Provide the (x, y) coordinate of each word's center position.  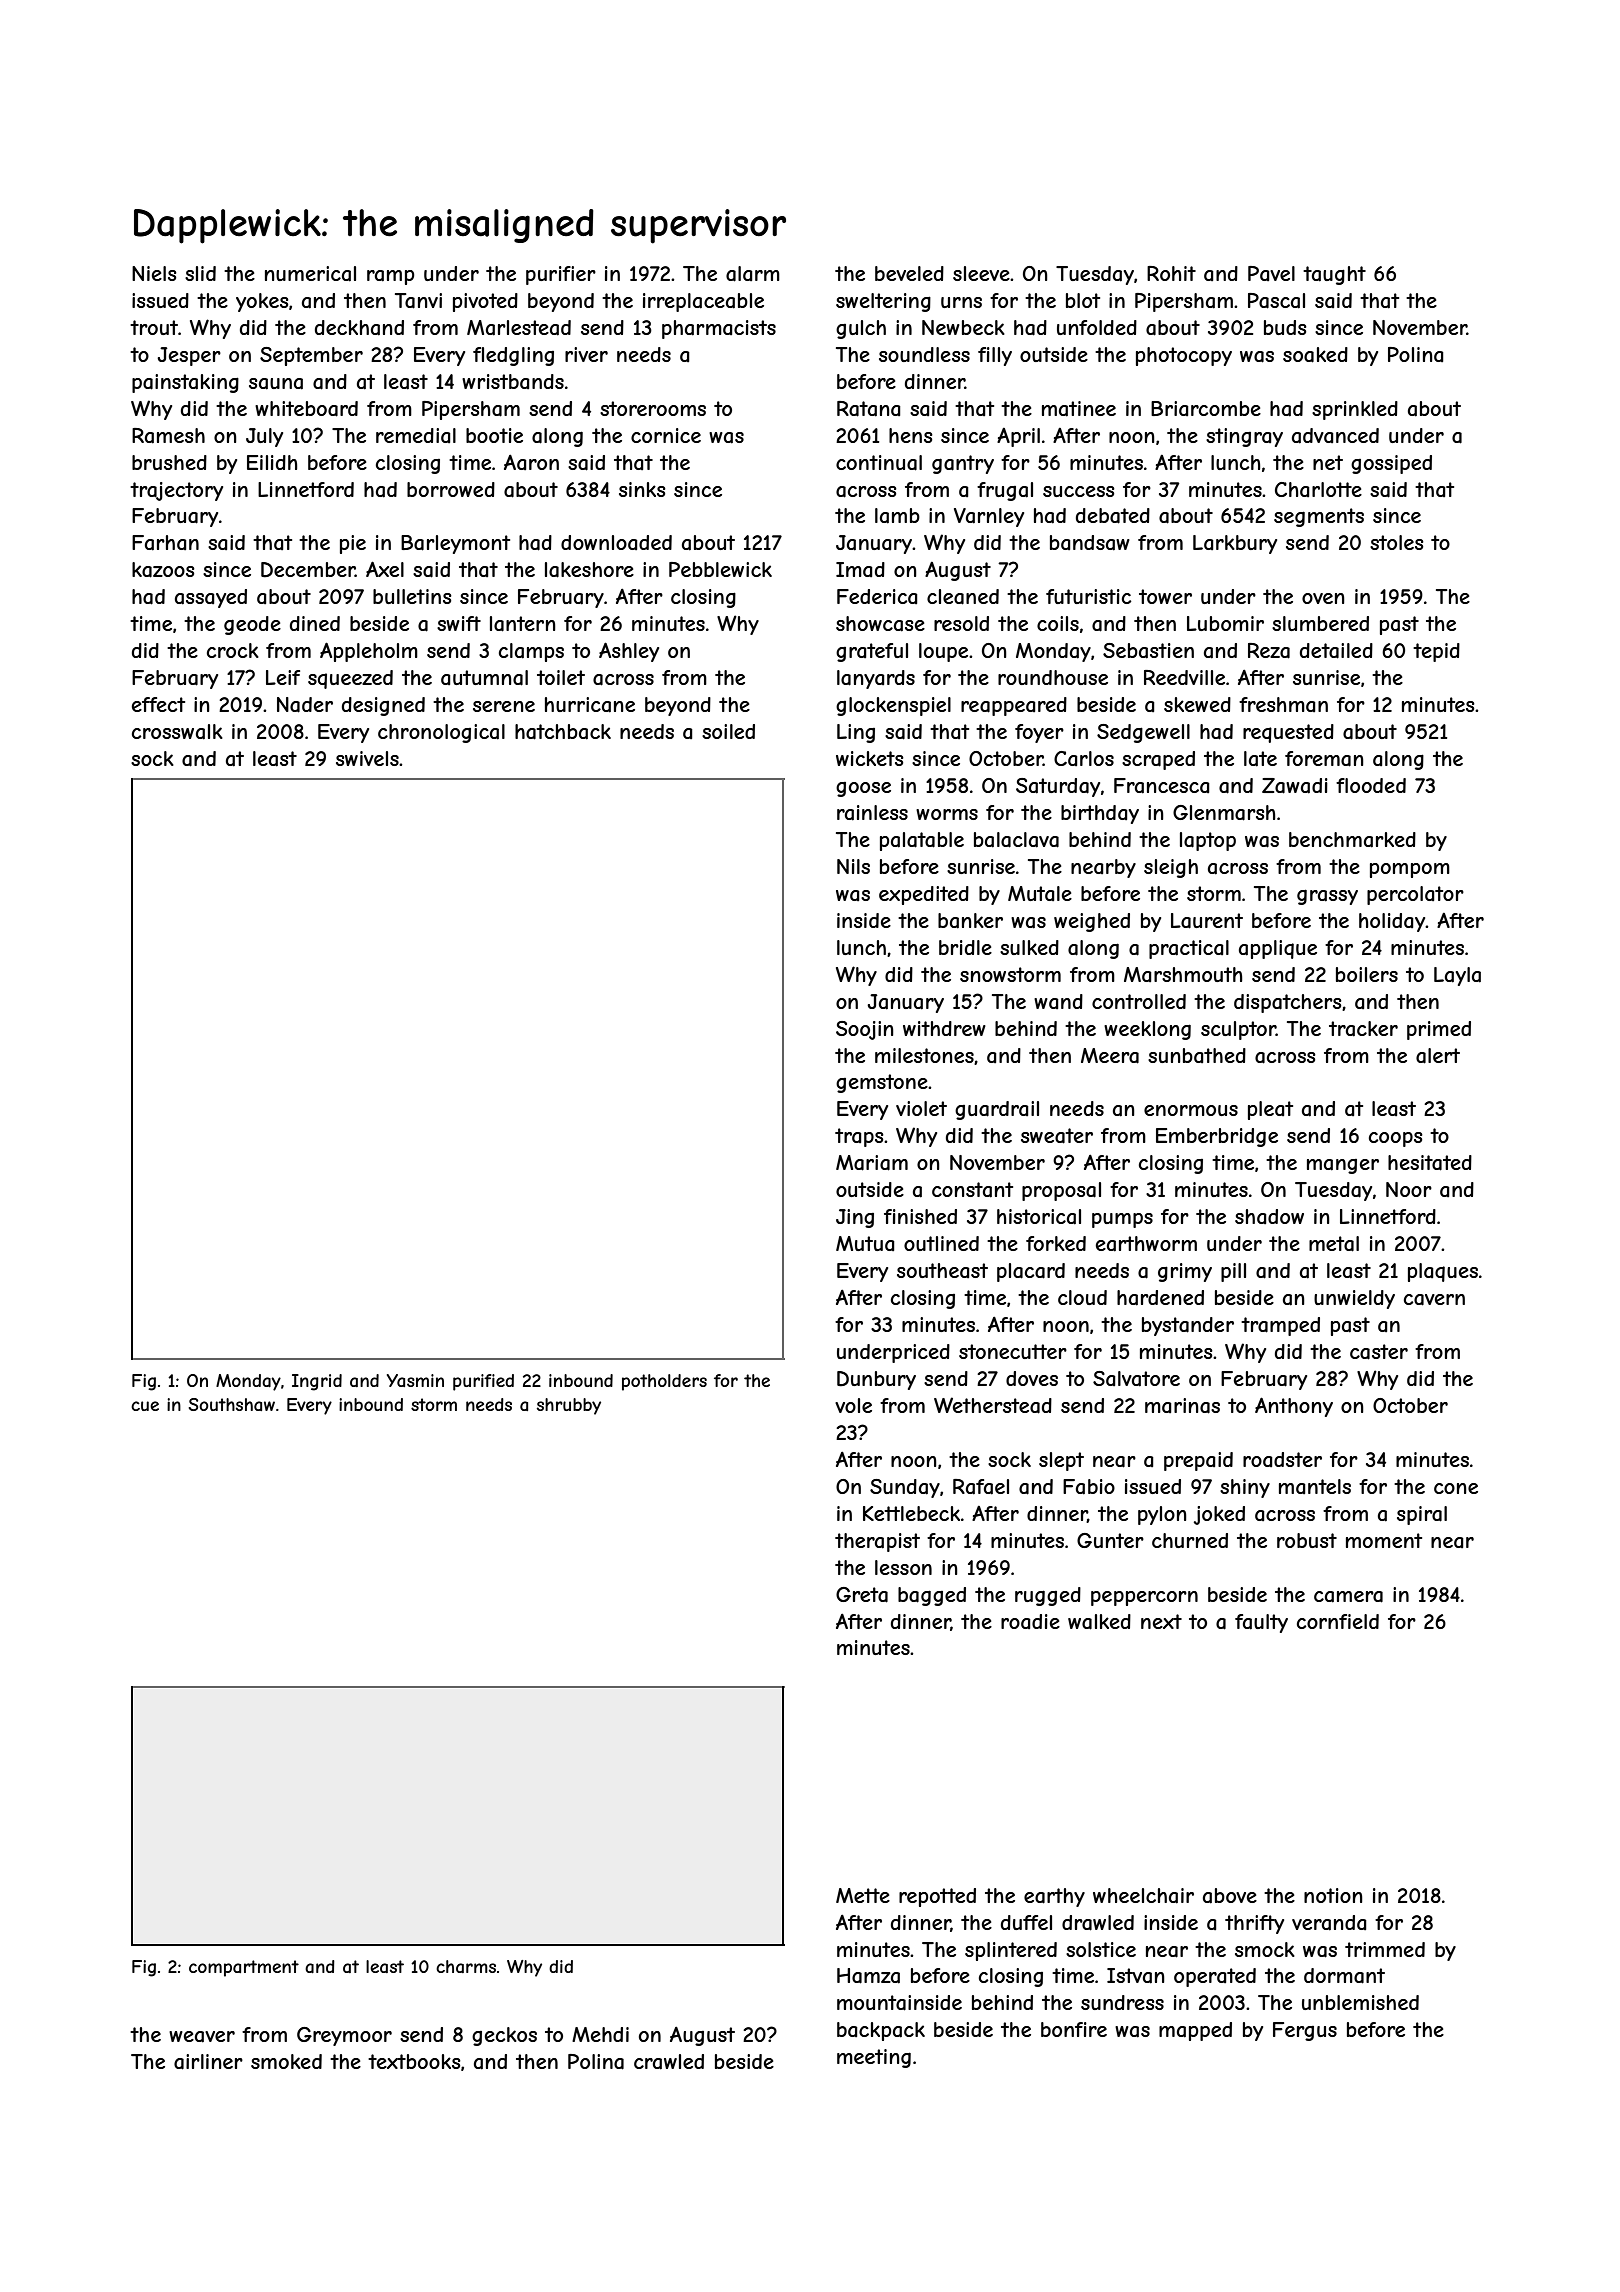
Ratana (869, 409)
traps (859, 1137)
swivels (367, 758)
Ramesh (168, 436)
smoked (286, 2061)
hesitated (1430, 1163)
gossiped (1391, 464)
